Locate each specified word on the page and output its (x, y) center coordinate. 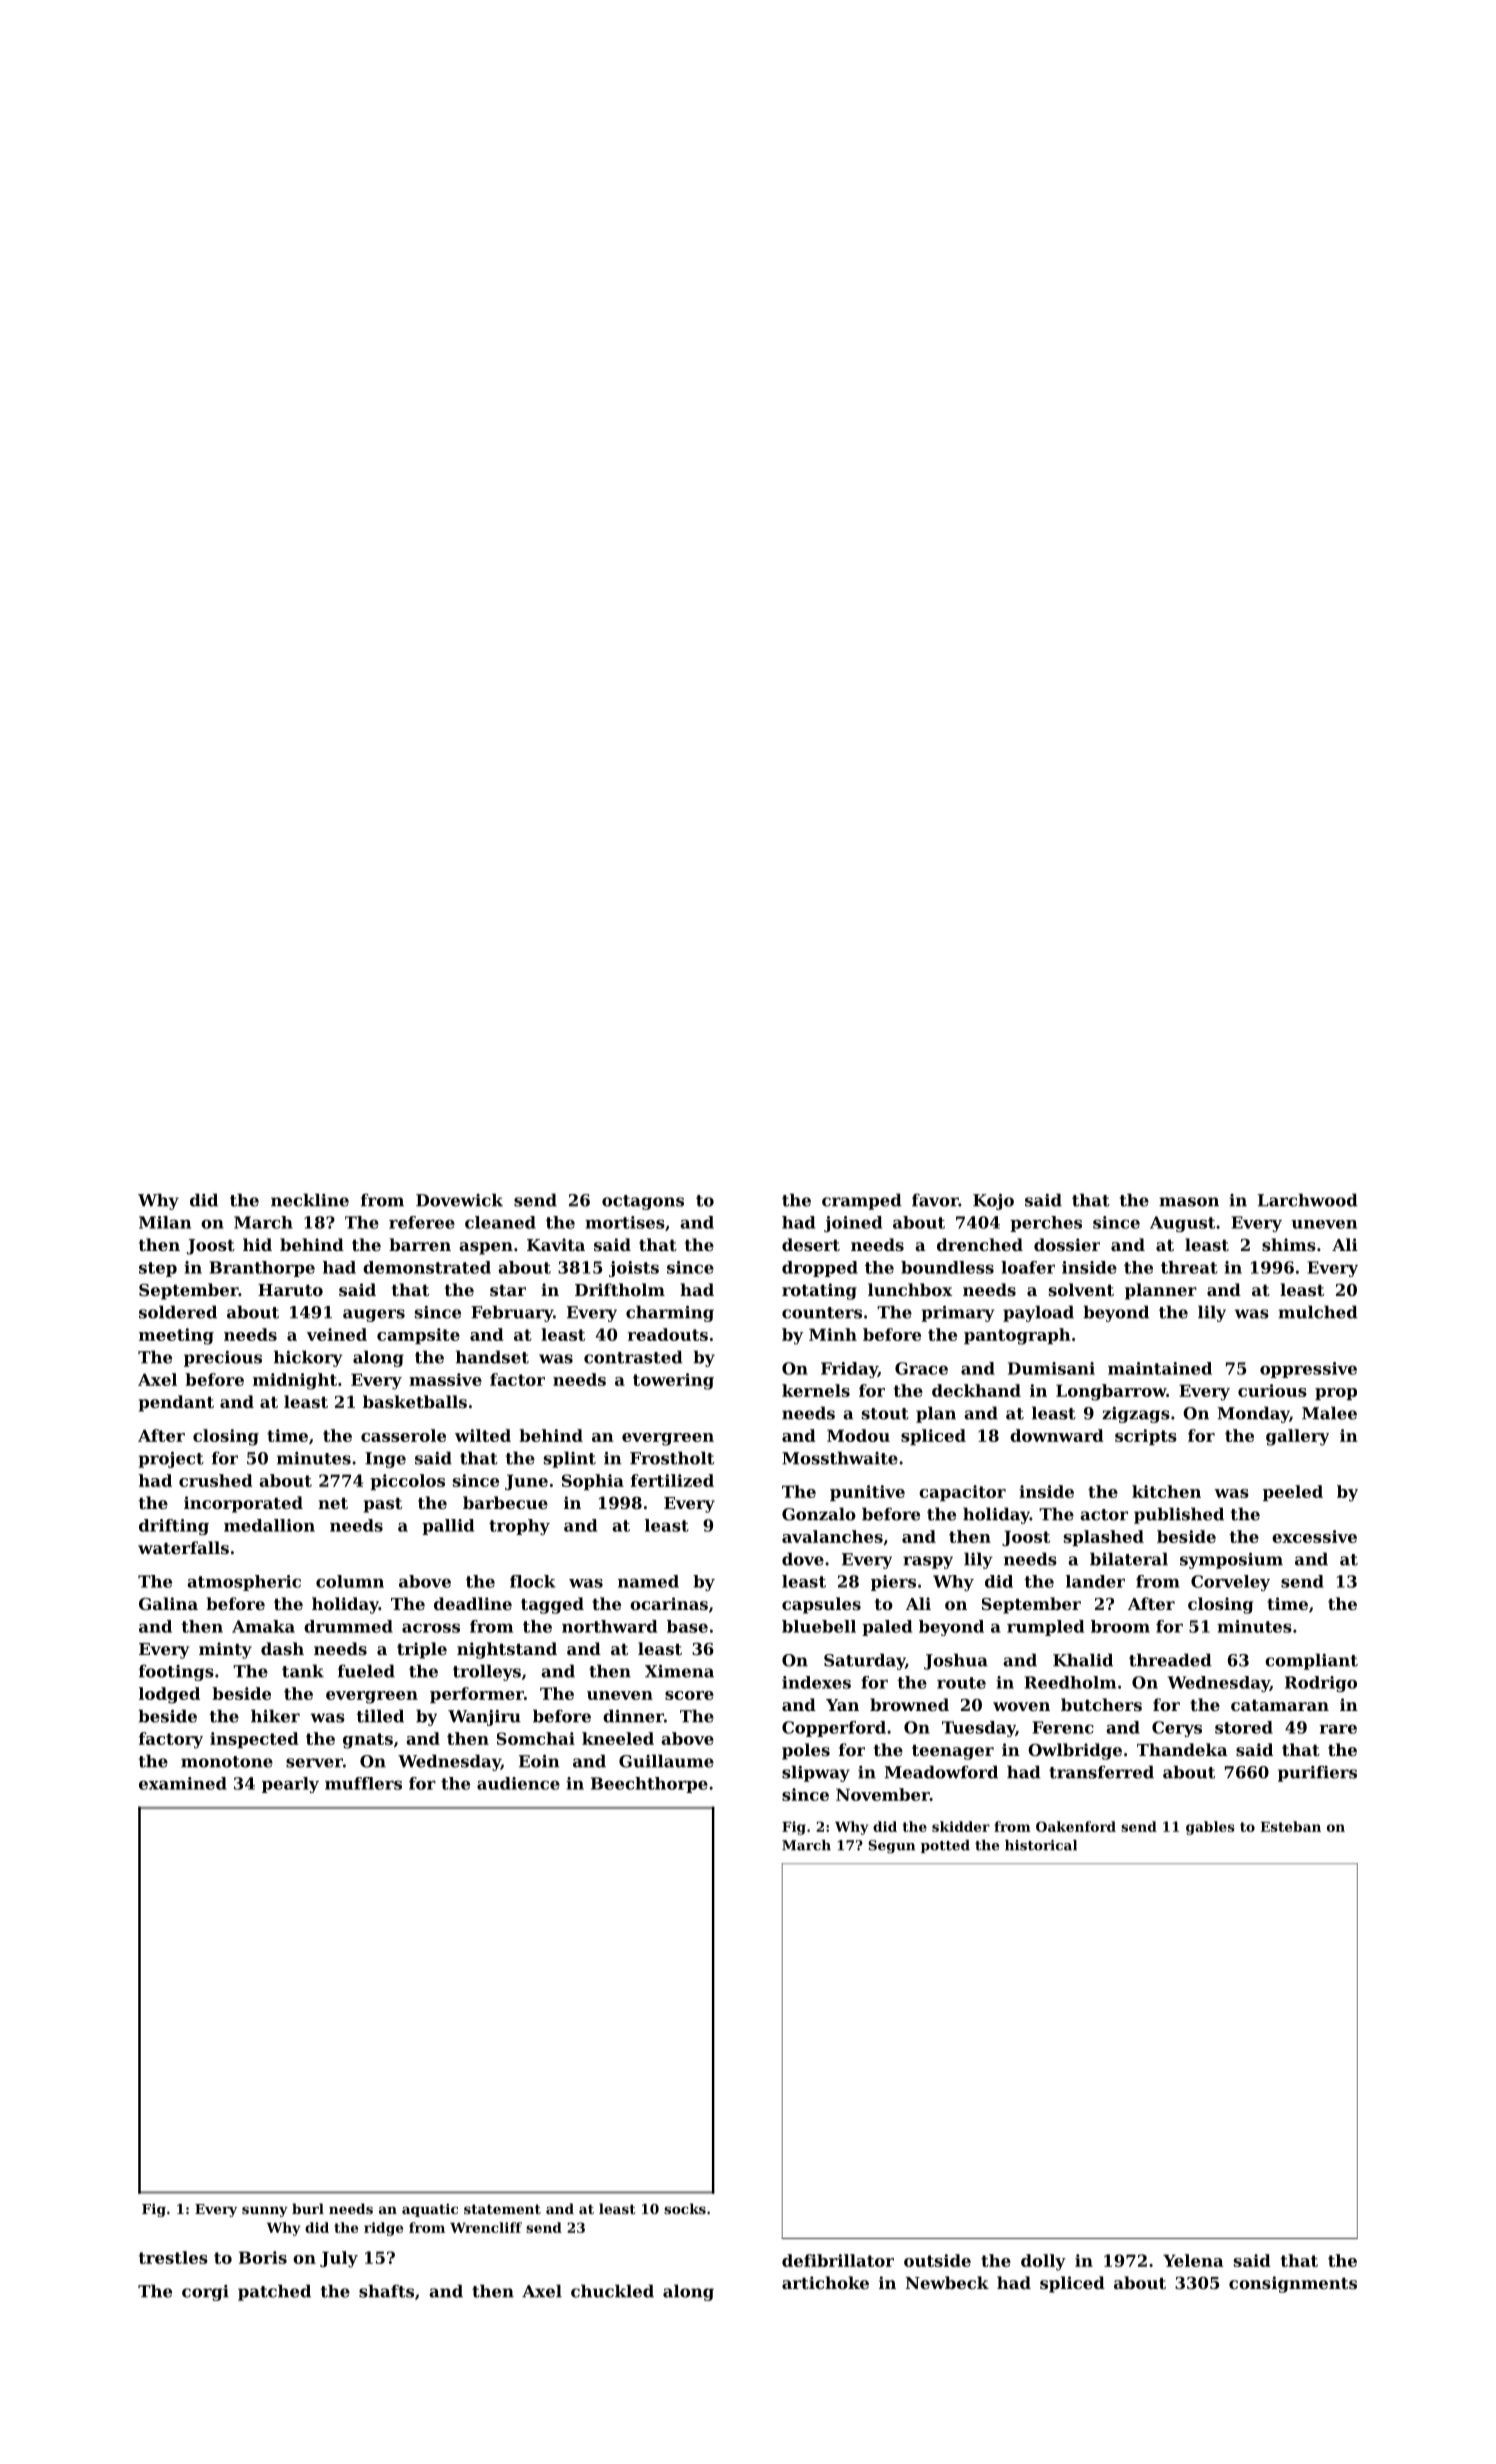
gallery (1297, 1437)
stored (1244, 1727)
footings (176, 1672)
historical (1041, 1845)
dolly (1043, 2262)
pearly (290, 1785)
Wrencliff (486, 2227)
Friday (849, 1370)
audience (518, 1783)
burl (308, 2208)
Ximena (679, 1671)
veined (337, 1334)
